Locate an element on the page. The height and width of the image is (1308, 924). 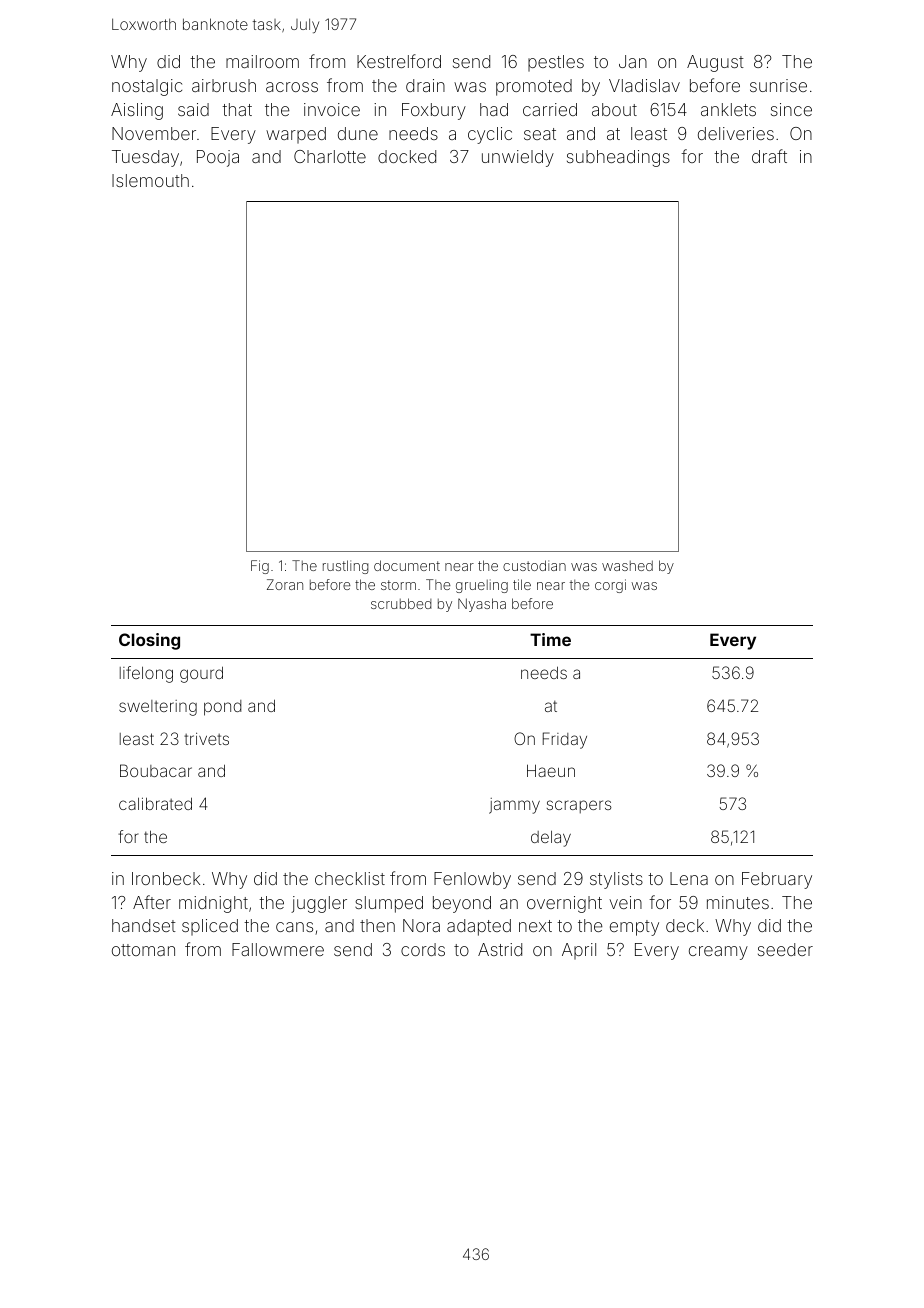
Zoran is located at coordinates (285, 584).
